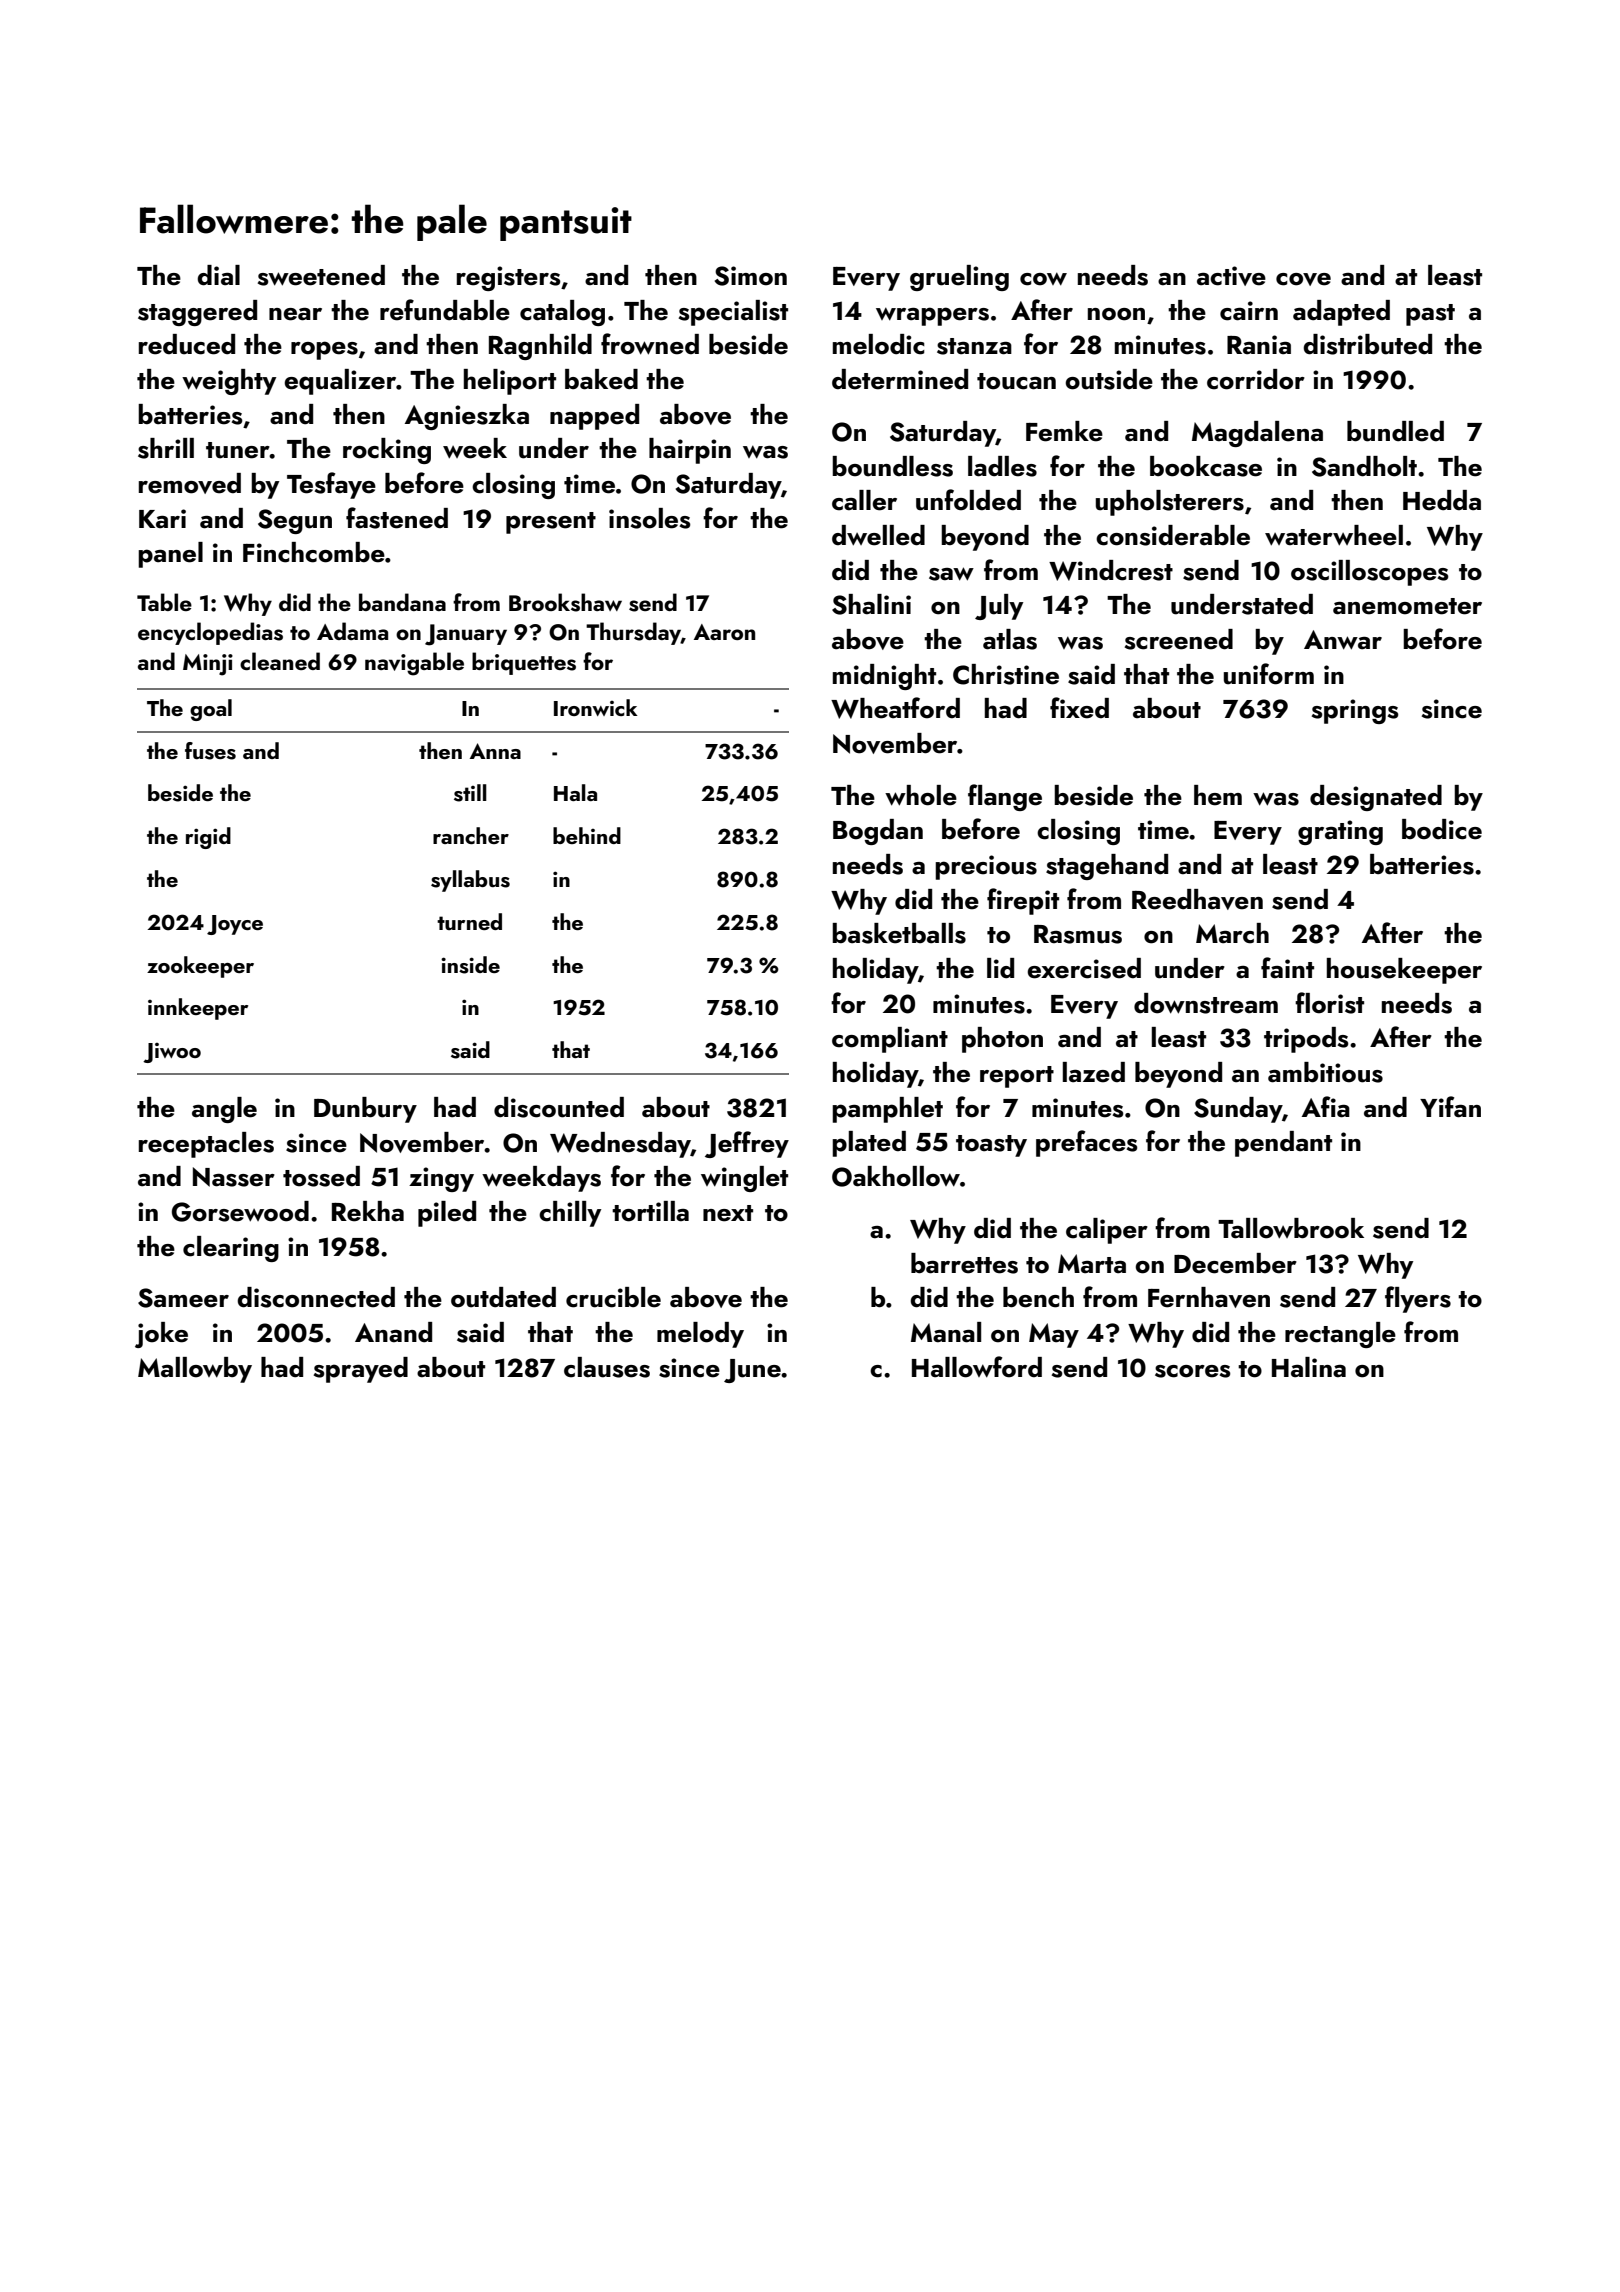 The image size is (1620, 2292). What do you see at coordinates (650, 518) in the screenshot?
I see `insoles` at bounding box center [650, 518].
